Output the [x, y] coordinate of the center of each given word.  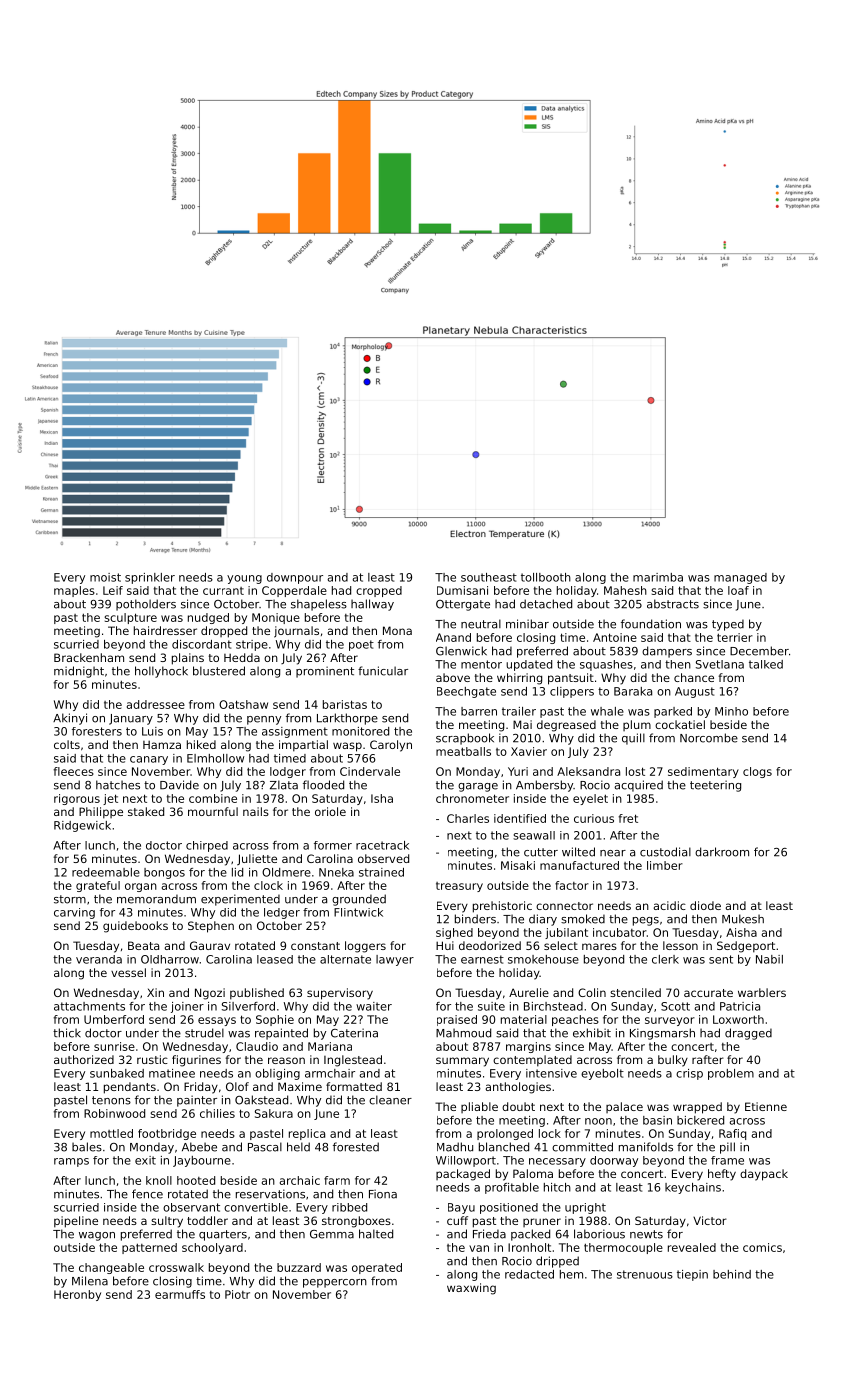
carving [74, 913]
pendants [130, 1088]
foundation [651, 624]
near [613, 853]
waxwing [471, 1289]
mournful [213, 811]
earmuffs [180, 1294]
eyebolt [602, 1074]
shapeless [319, 605]
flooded [323, 785]
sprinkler [150, 578]
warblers [762, 992]
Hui [445, 945]
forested [356, 1147]
